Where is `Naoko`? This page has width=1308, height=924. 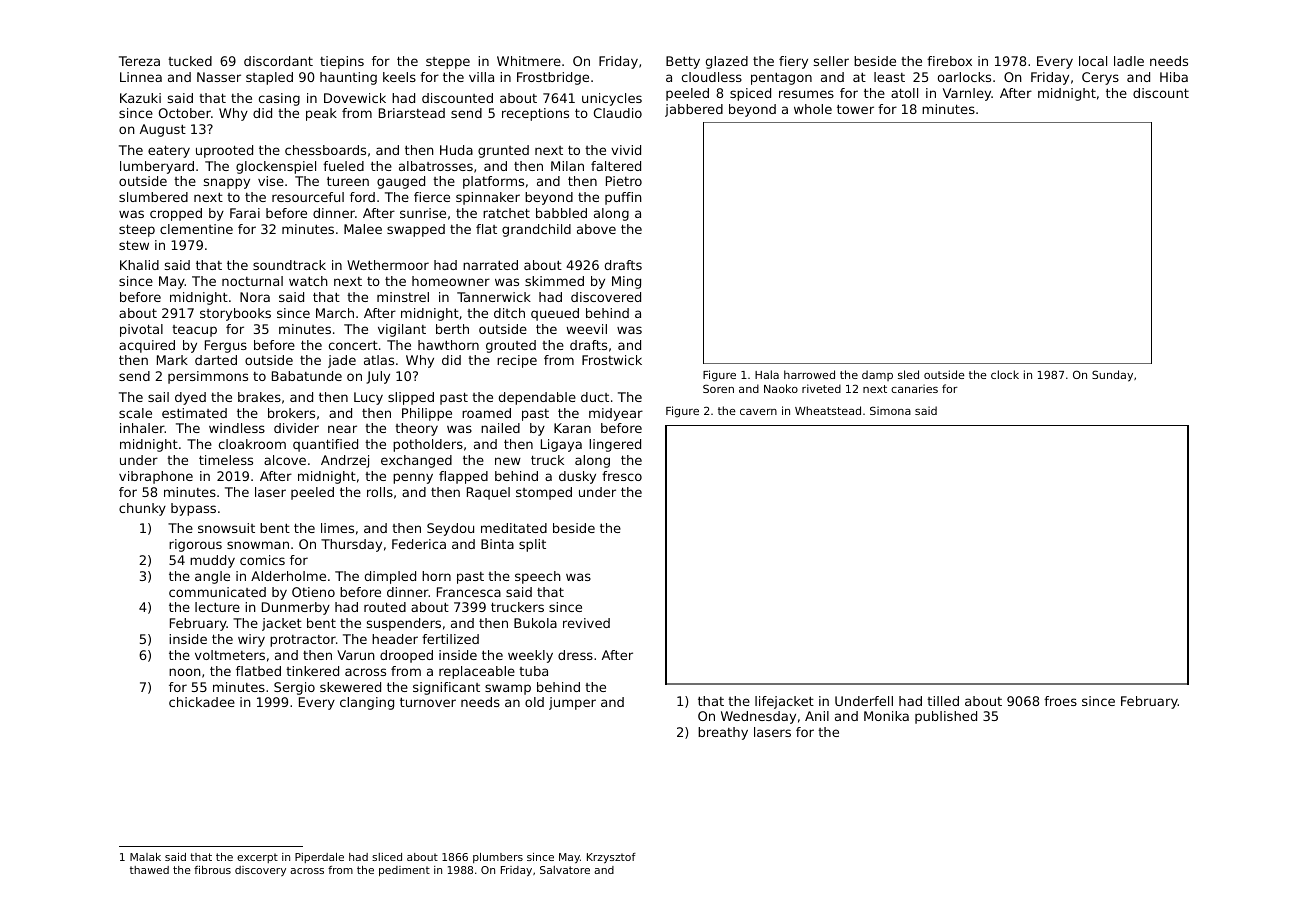 Naoko is located at coordinates (781, 388).
